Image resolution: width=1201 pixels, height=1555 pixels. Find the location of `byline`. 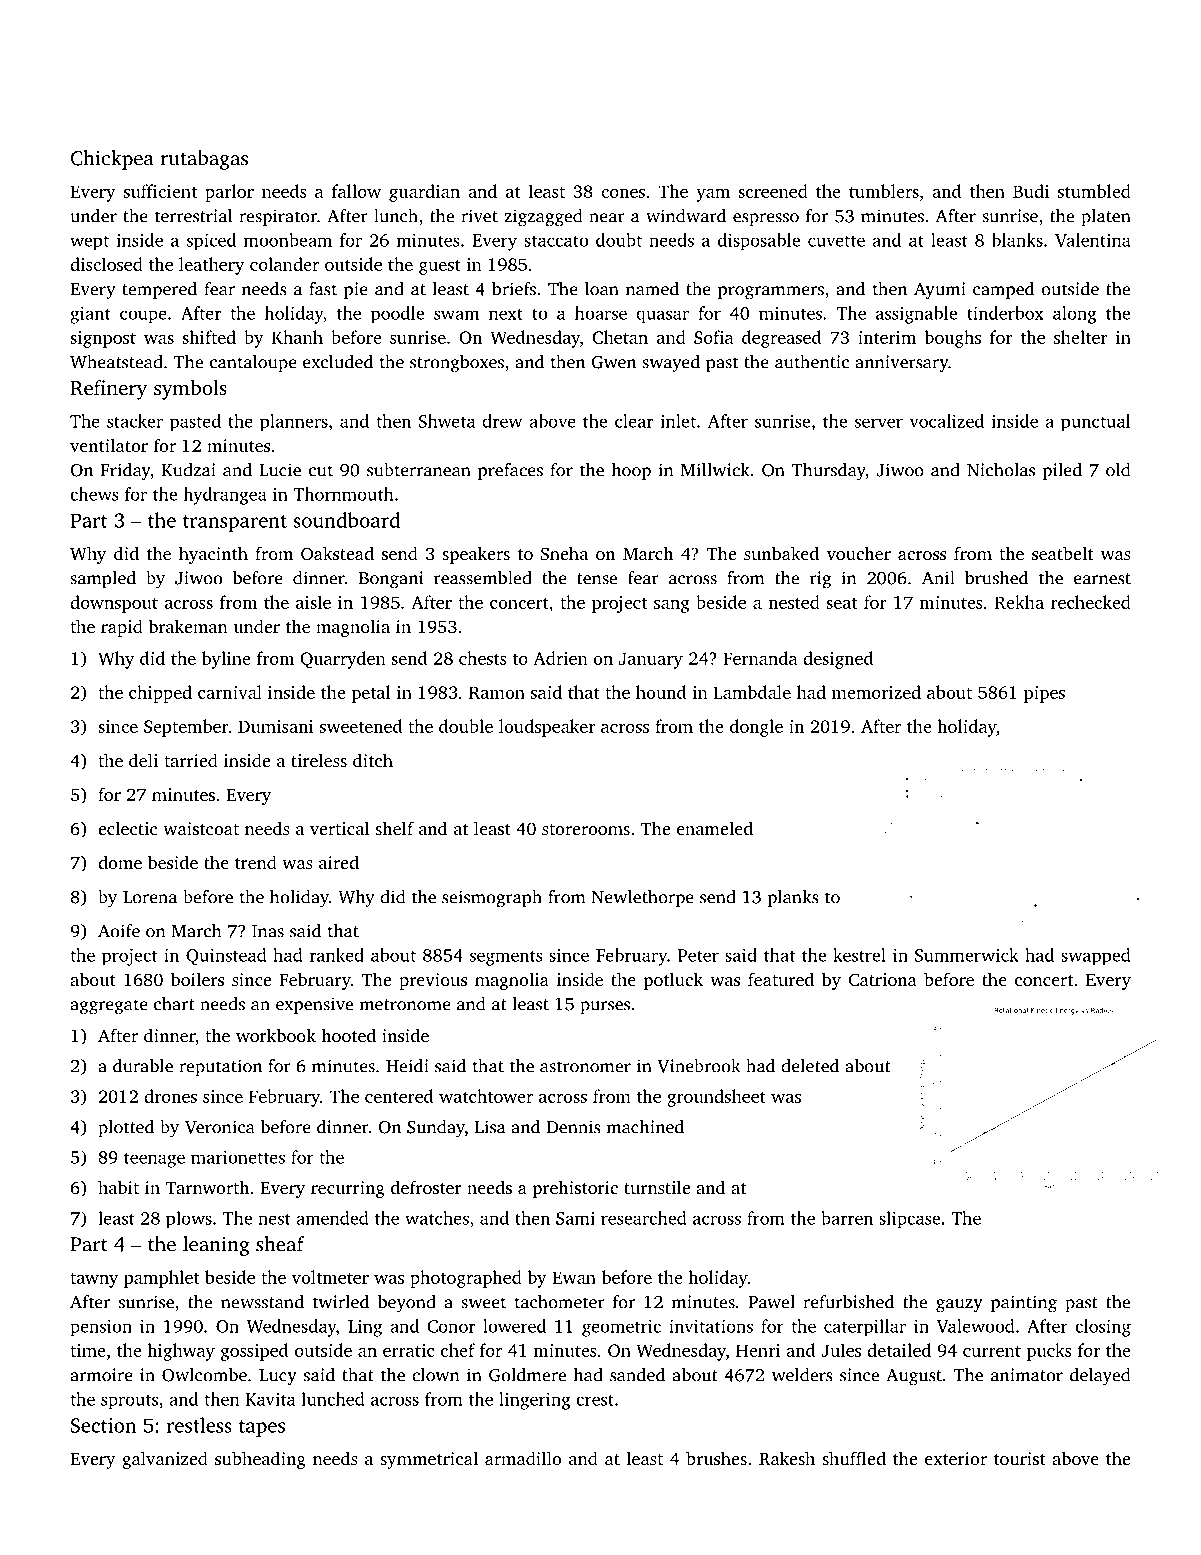

byline is located at coordinates (226, 660).
